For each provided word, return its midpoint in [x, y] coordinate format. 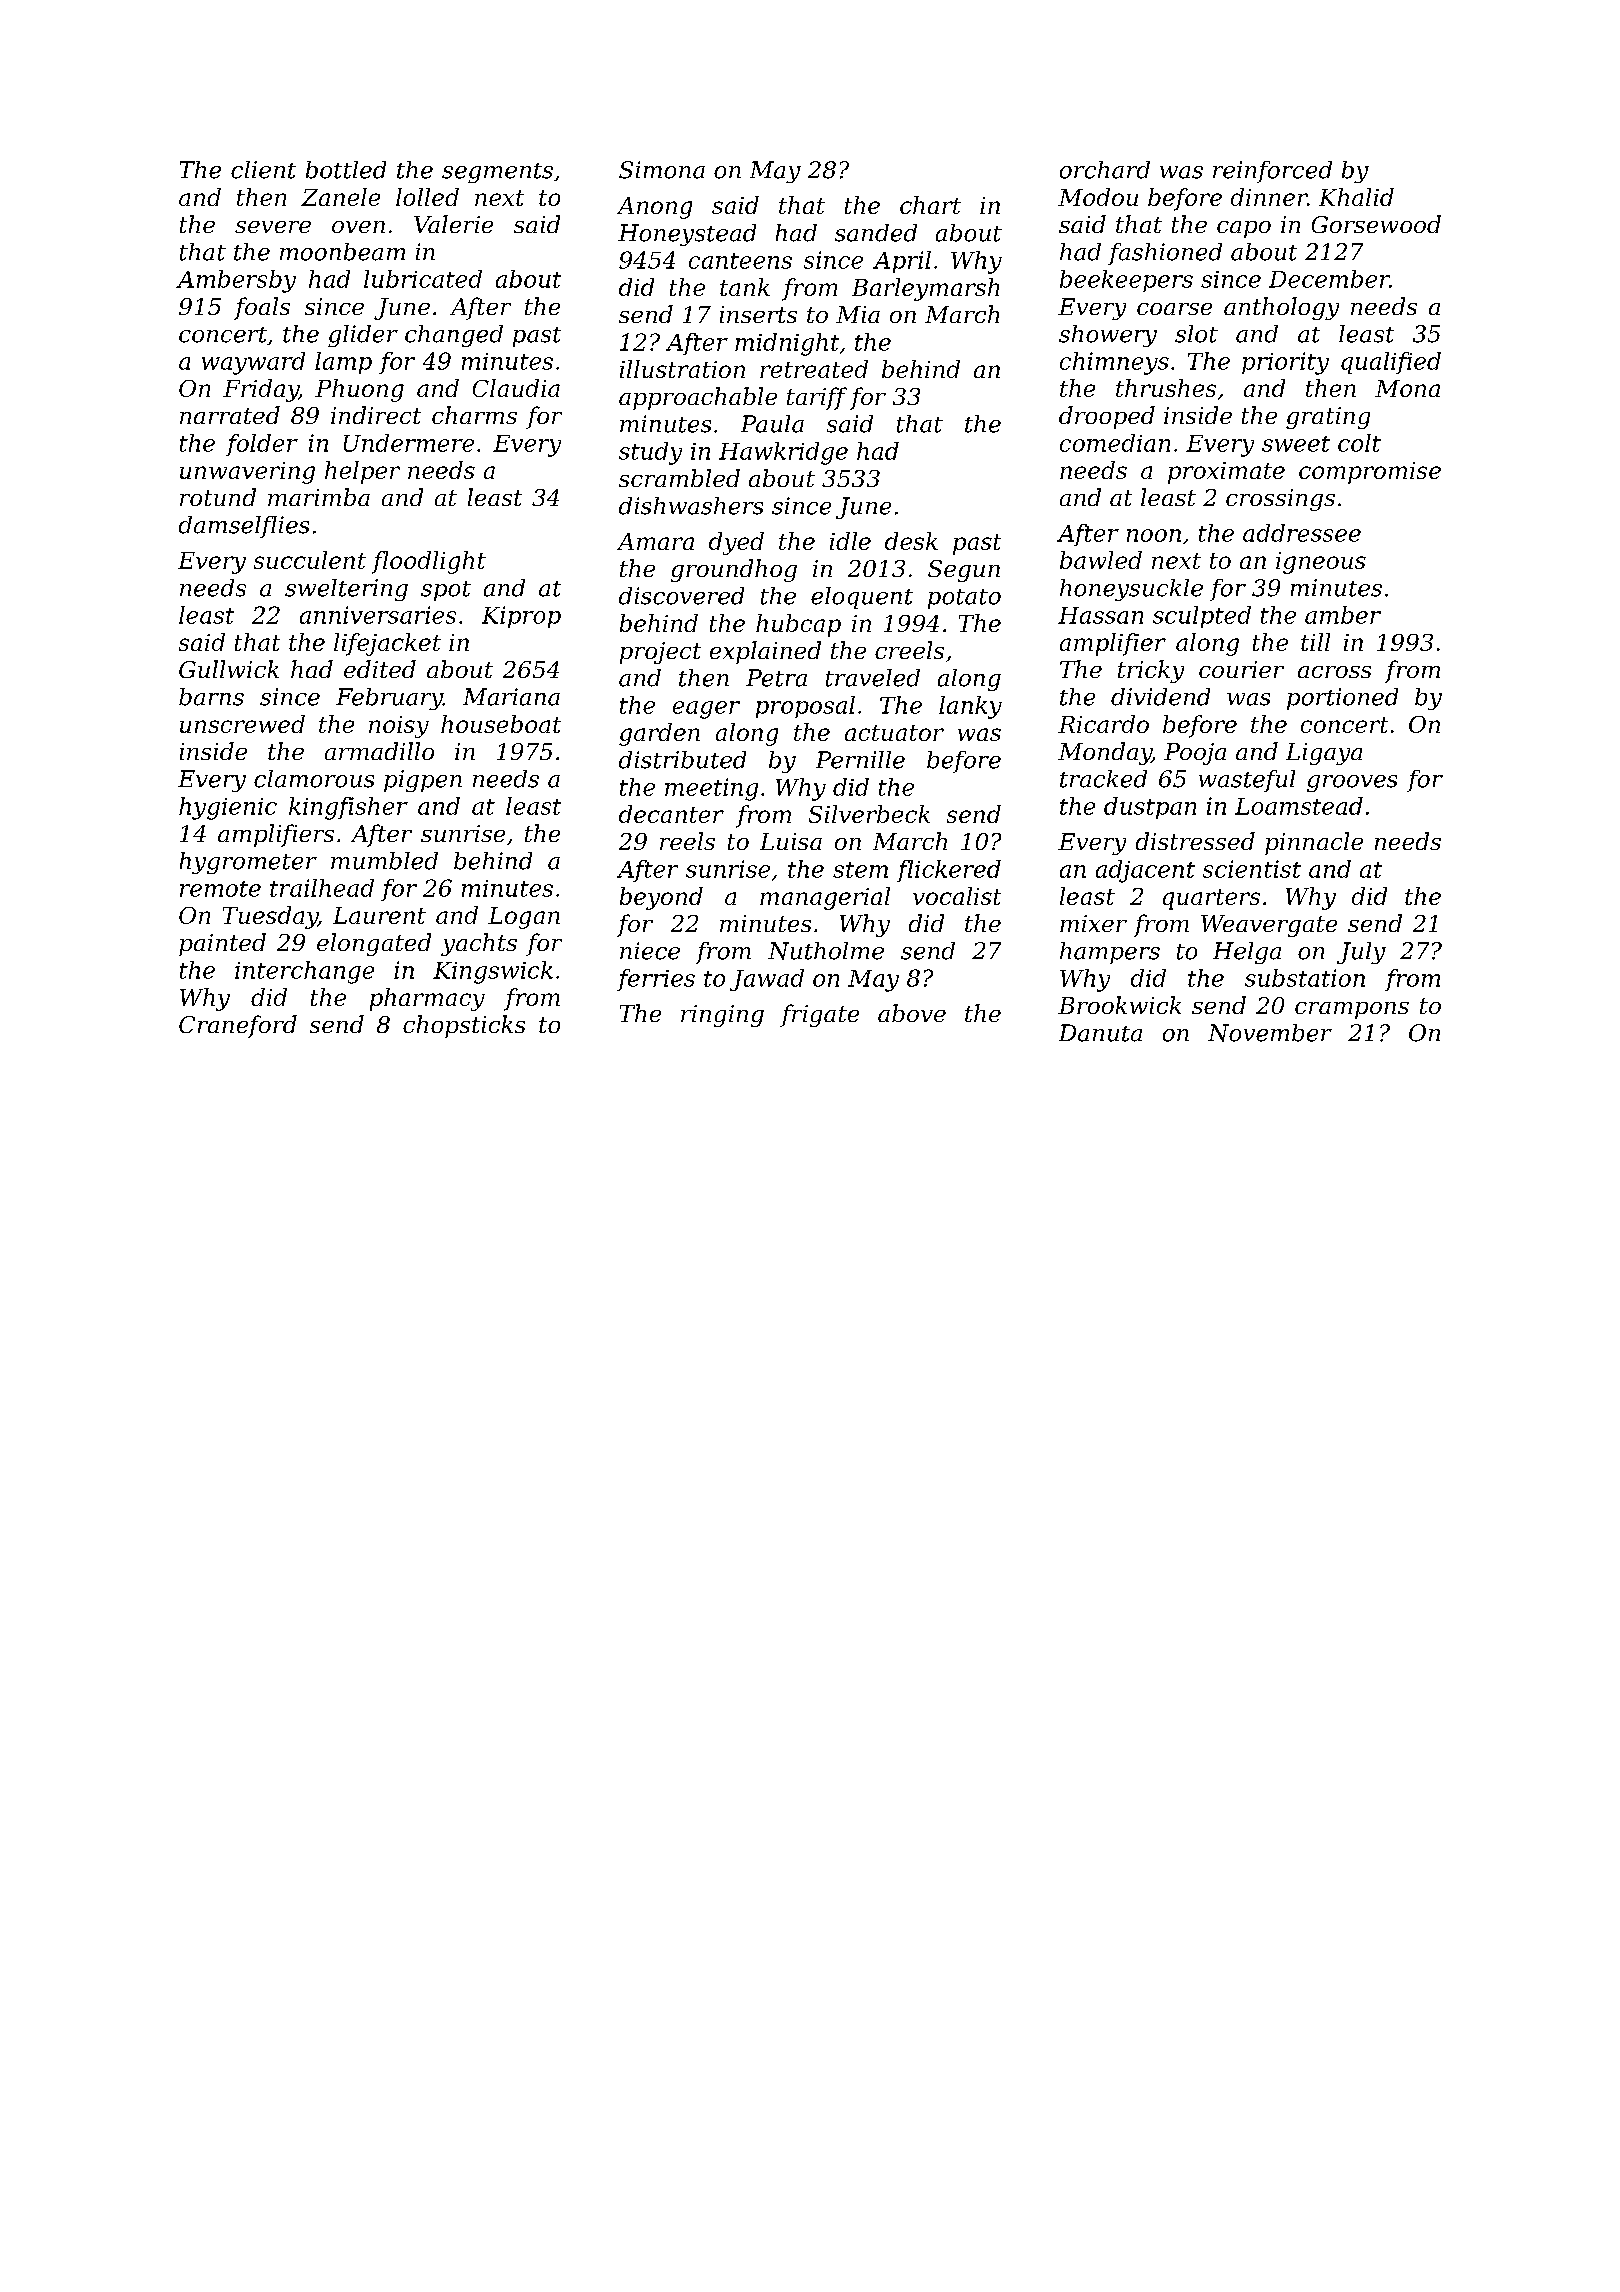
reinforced [1272, 172]
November [1270, 1033]
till [1315, 642]
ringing [722, 1016]
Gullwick [229, 669]
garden [659, 734]
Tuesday [270, 917]
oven [358, 227]
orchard [1105, 170]
